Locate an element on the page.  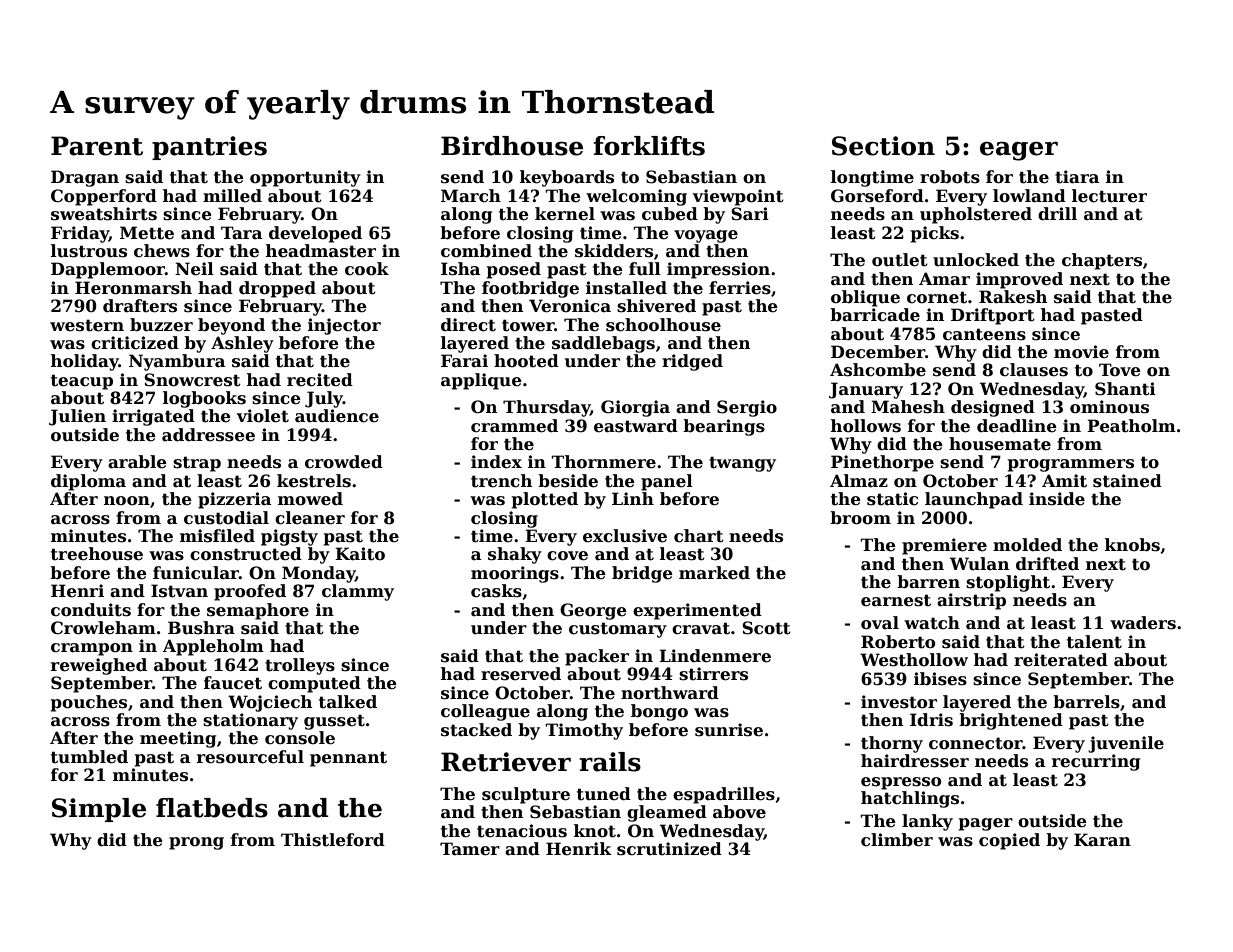
beside is located at coordinates (568, 481).
